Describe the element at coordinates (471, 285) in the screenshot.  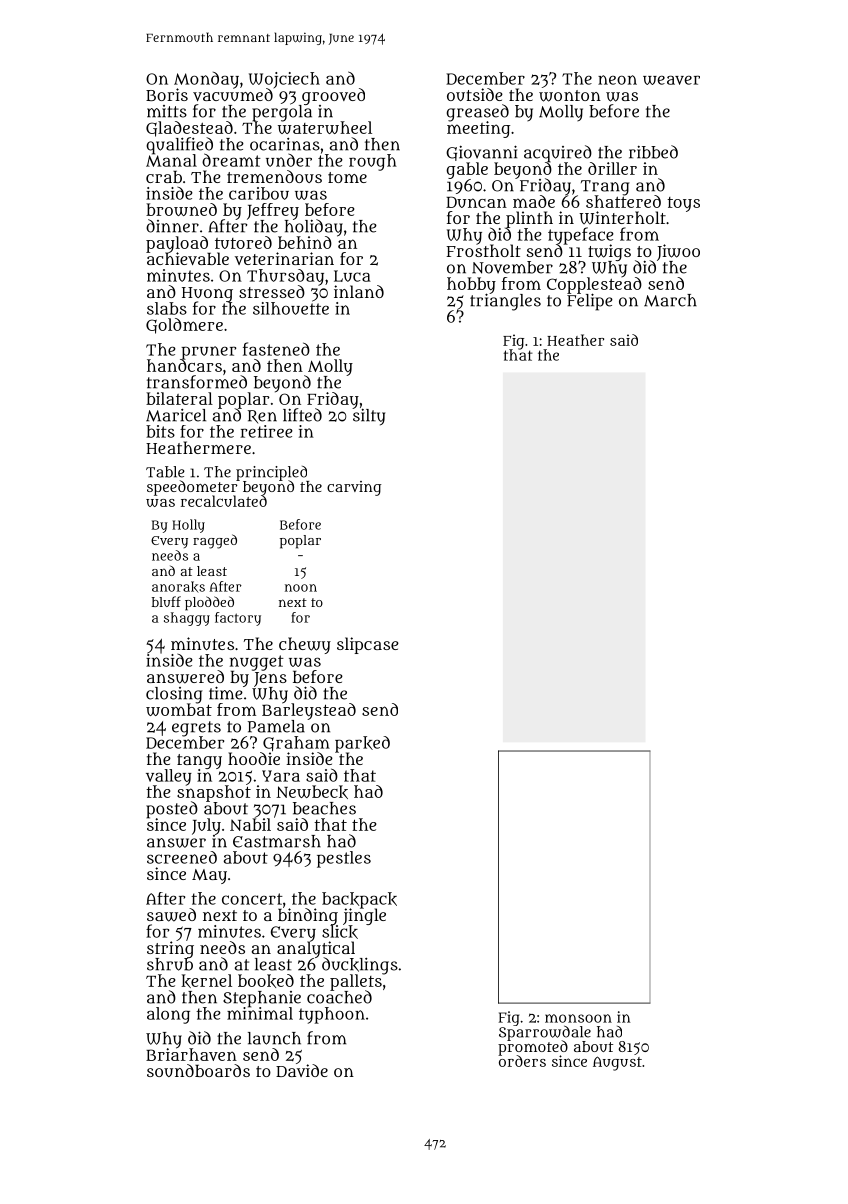
I see `hobby` at that location.
